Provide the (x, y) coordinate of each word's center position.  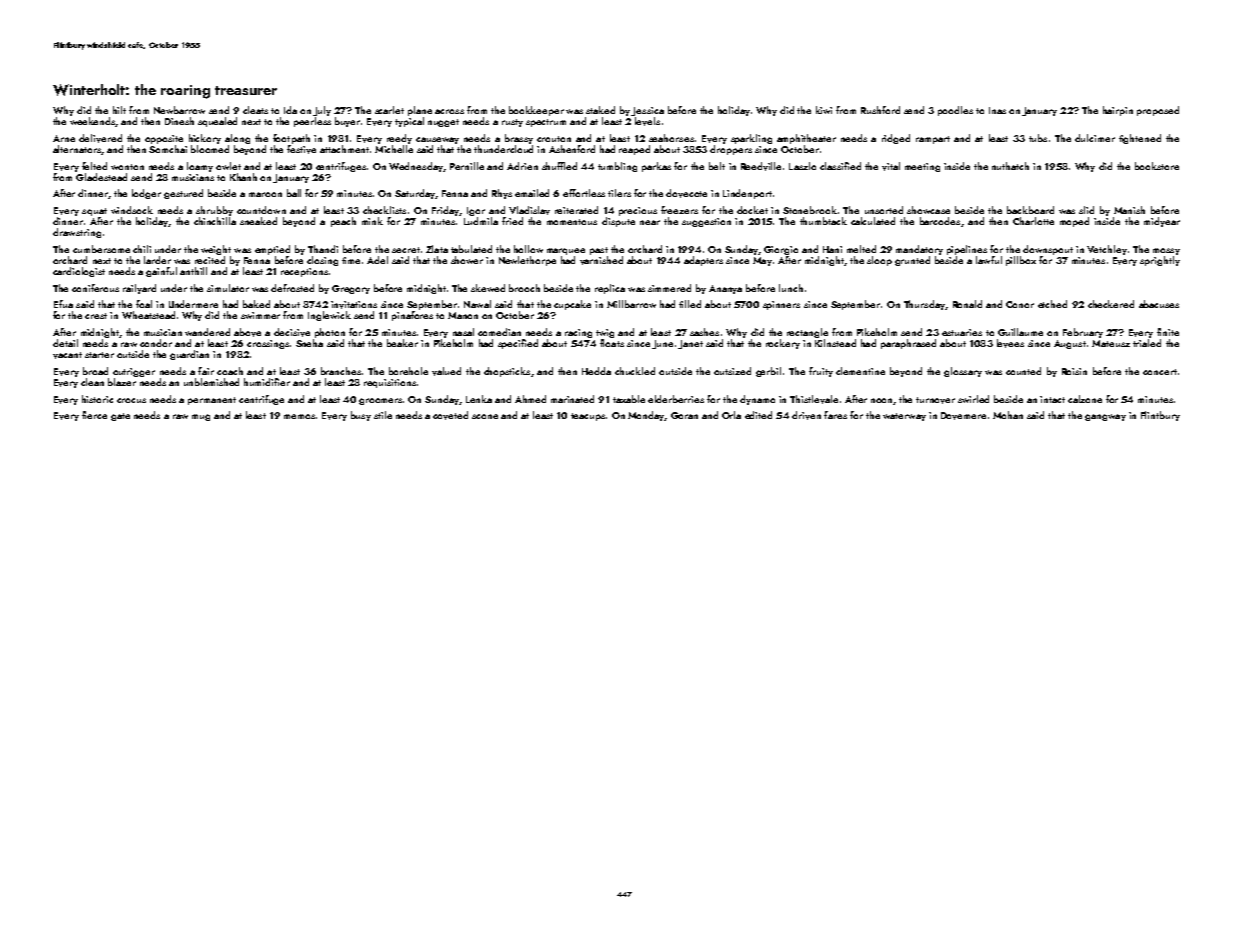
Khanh (243, 177)
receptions (304, 272)
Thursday (924, 305)
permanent (212, 401)
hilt (119, 110)
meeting (922, 167)
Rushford (880, 110)
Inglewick (329, 316)
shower (467, 260)
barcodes (940, 221)
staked (600, 110)
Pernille (467, 166)
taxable (629, 399)
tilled (690, 304)
